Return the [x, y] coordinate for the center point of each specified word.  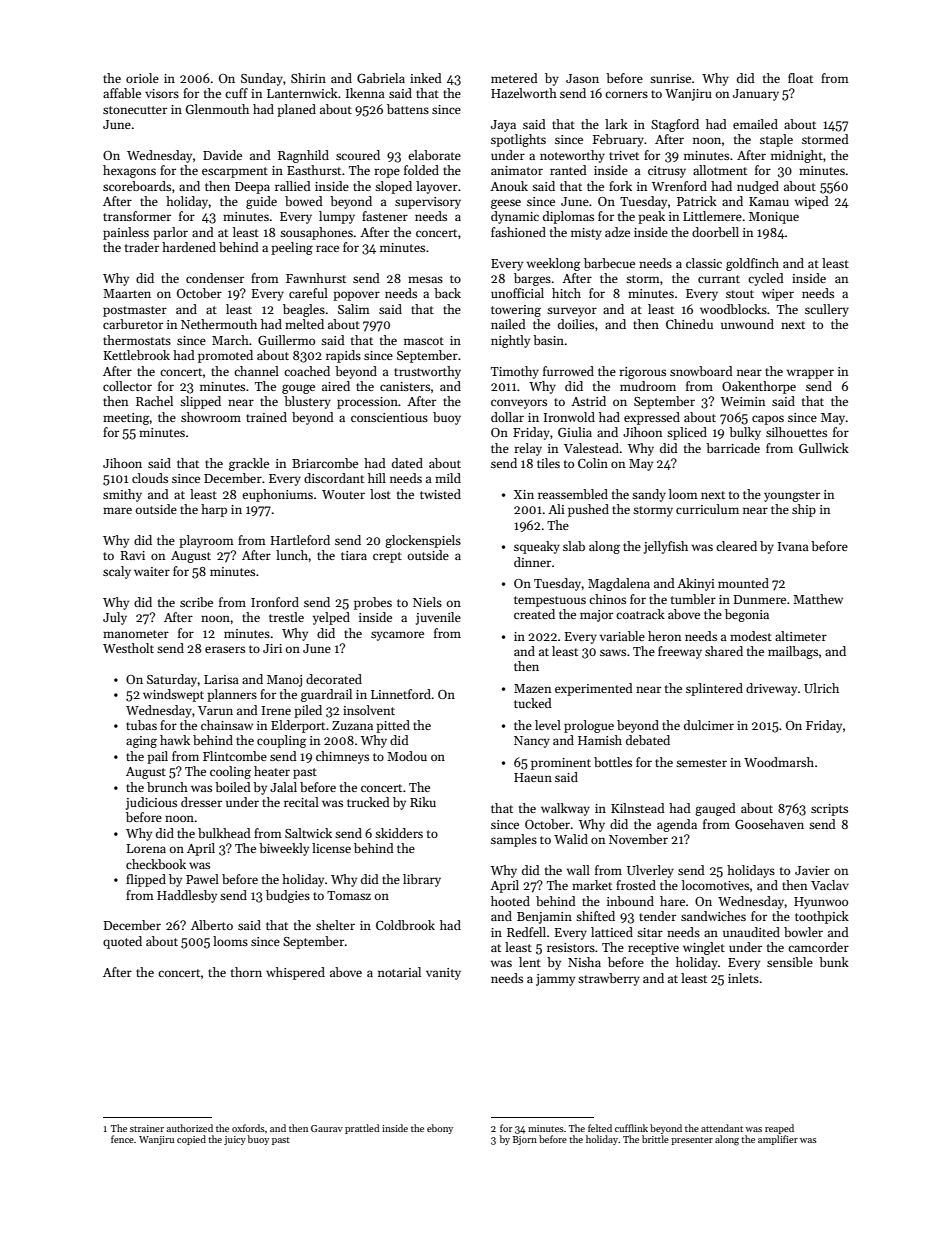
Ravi [133, 555]
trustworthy [427, 372]
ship [804, 510]
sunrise [670, 78]
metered [514, 78]
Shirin [308, 78]
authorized [190, 1128]
